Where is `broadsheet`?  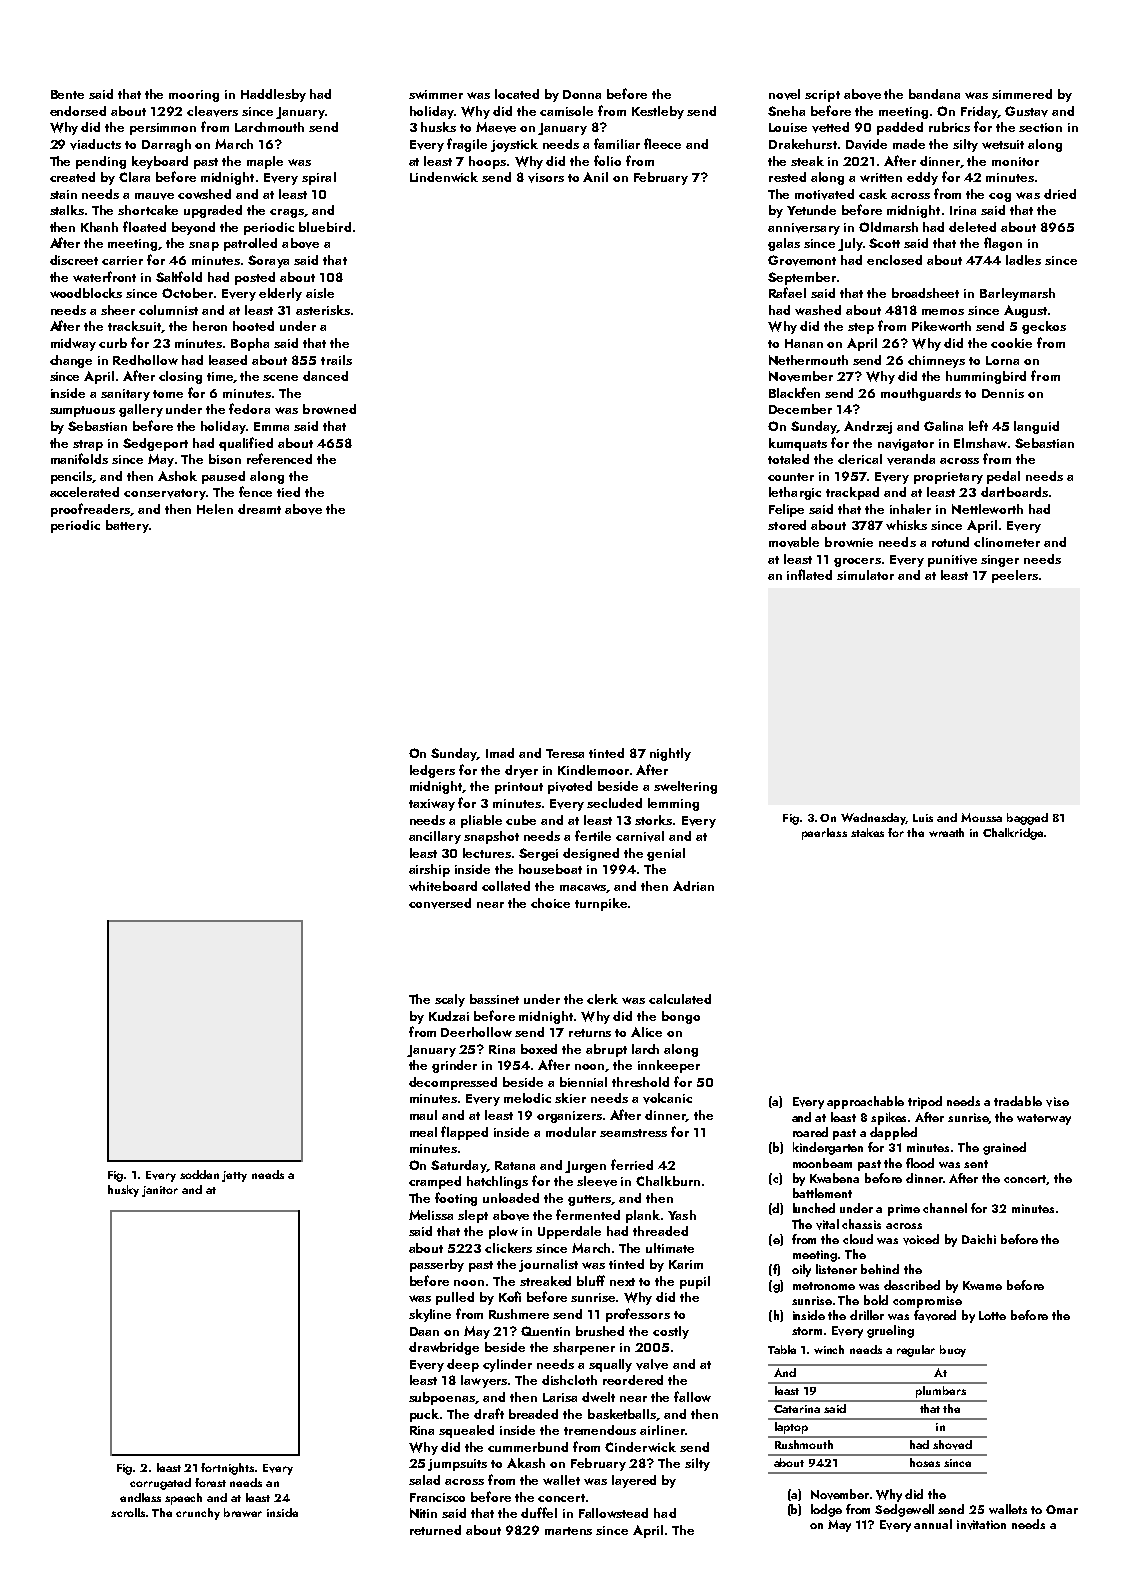
broadsheet is located at coordinates (925, 293).
